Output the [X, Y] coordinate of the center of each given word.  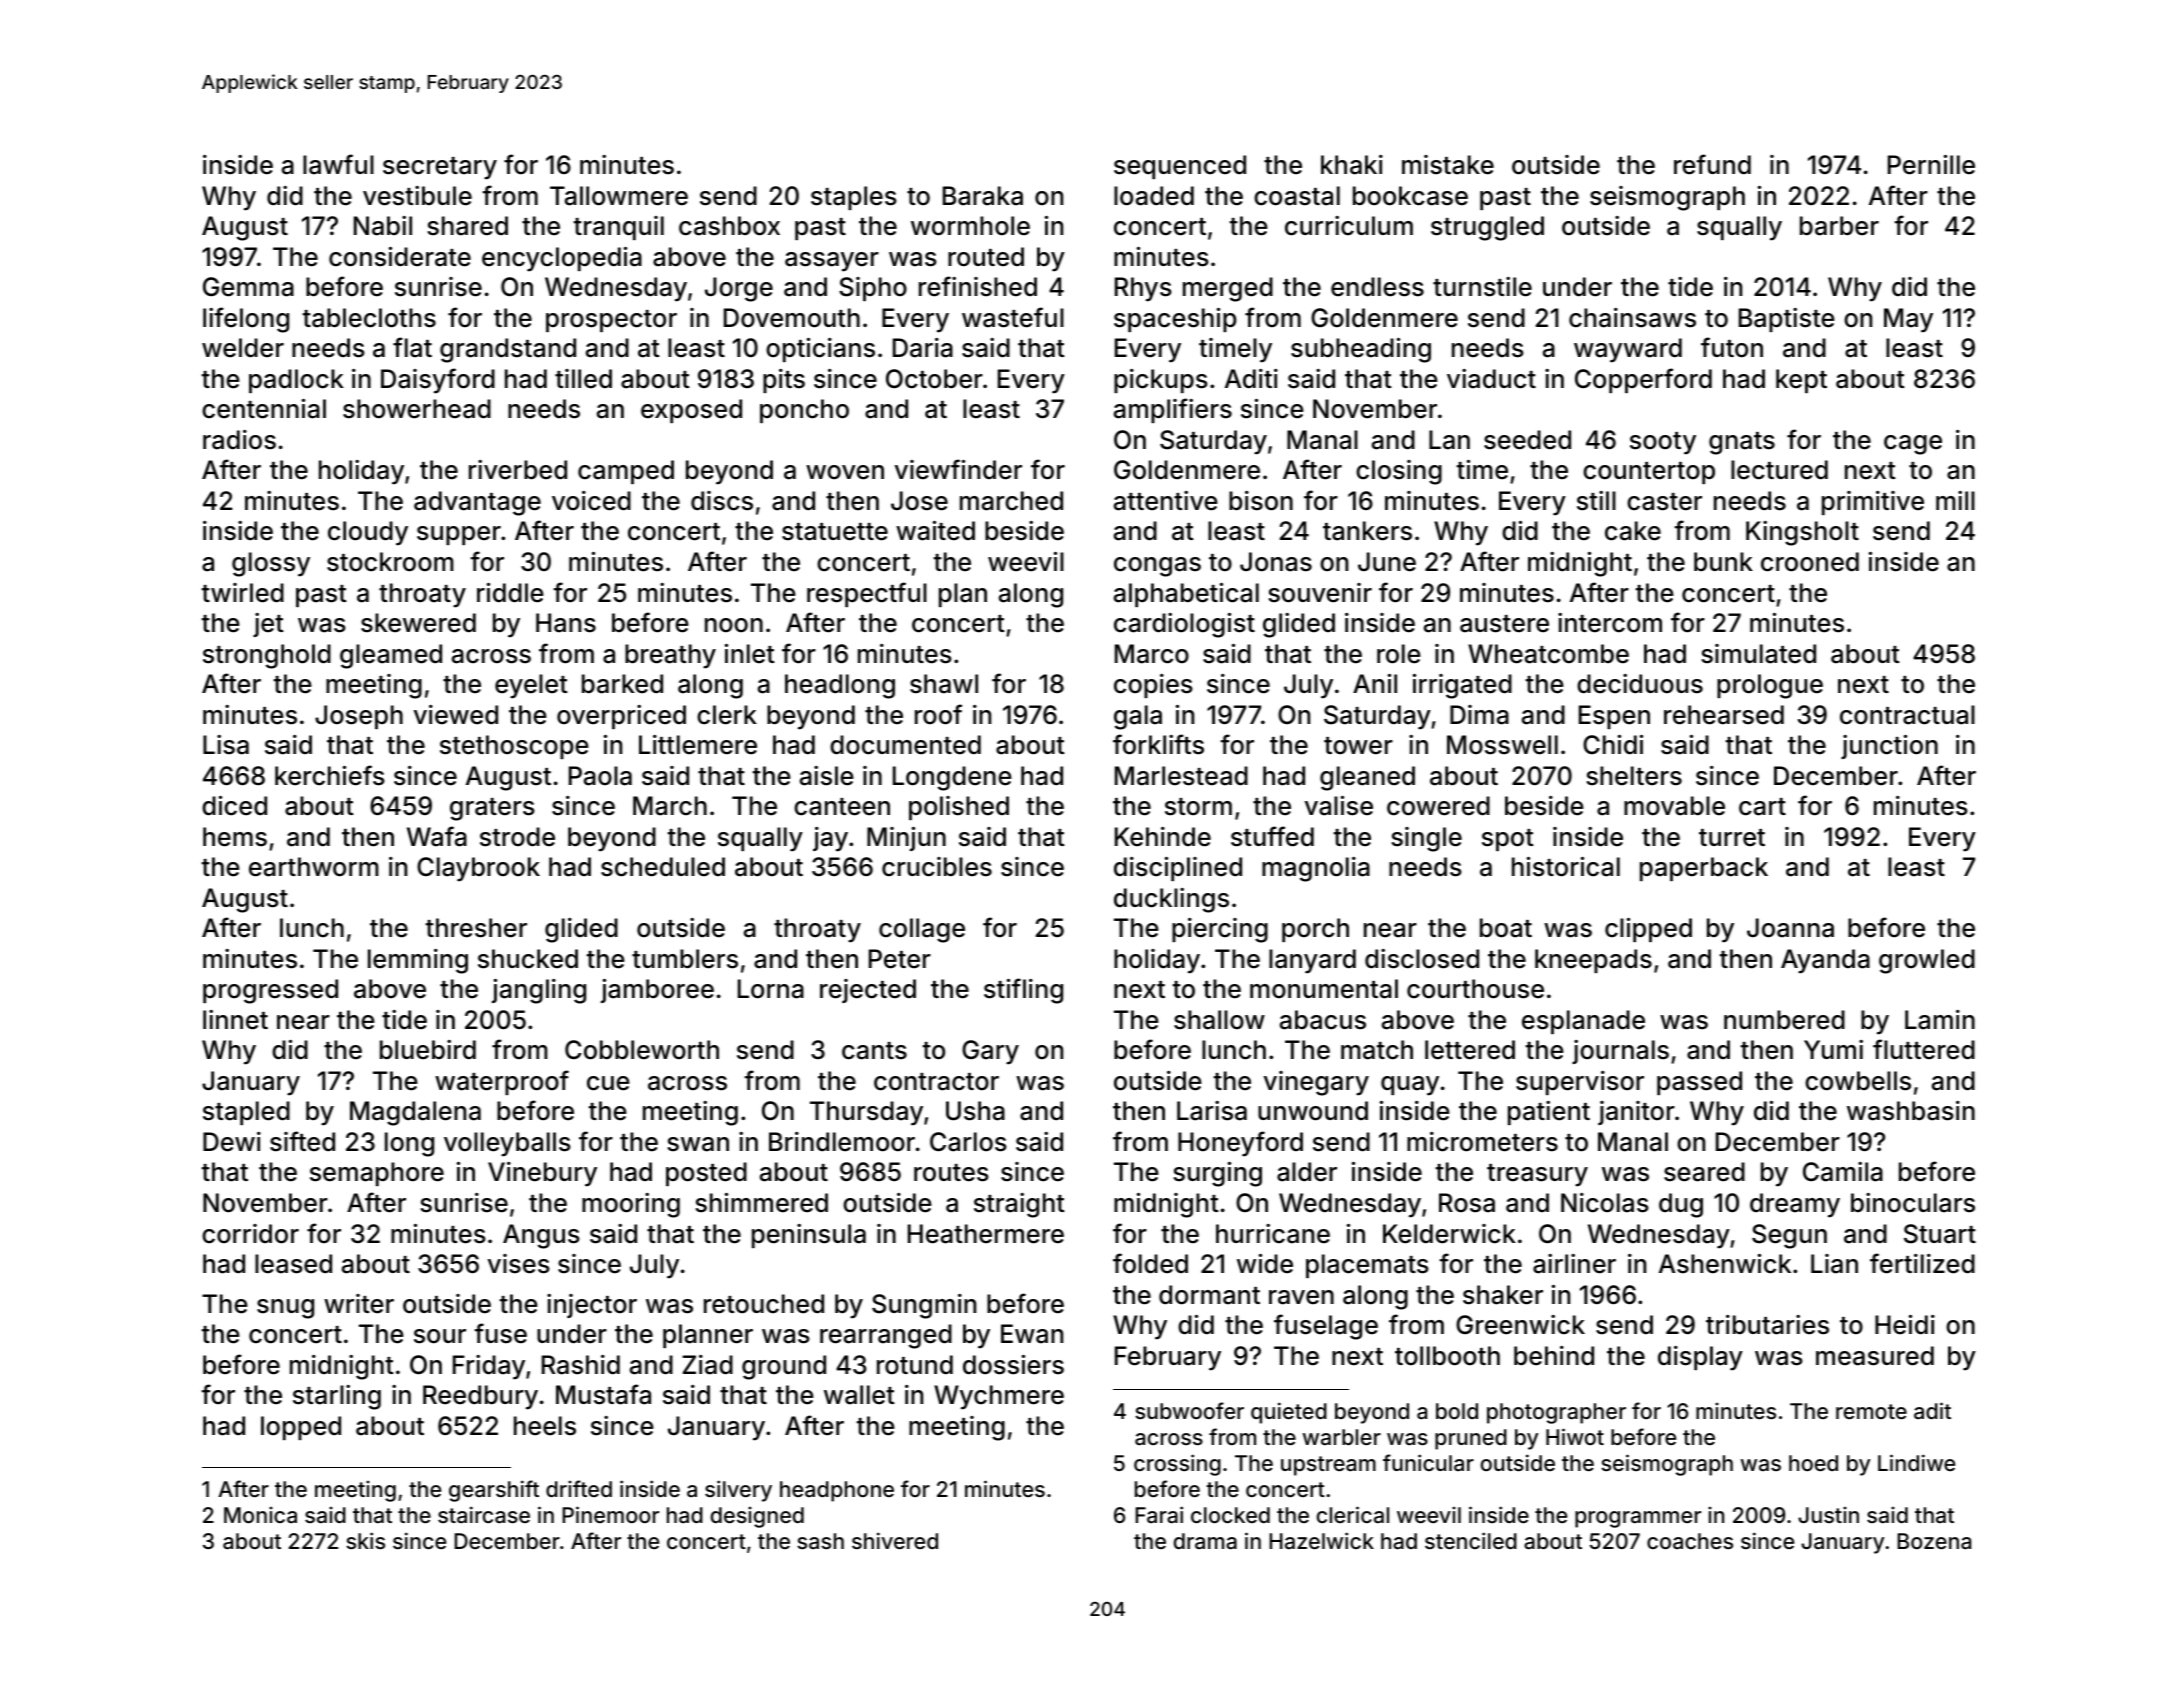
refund [1712, 164]
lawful [338, 164]
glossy [271, 564]
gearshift [494, 1491]
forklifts [1158, 744]
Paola [600, 776]
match [1377, 1050]
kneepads [1593, 961]
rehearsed [1724, 715]
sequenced [1180, 167]
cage [1913, 445]
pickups [1161, 381]
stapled [246, 1113]
